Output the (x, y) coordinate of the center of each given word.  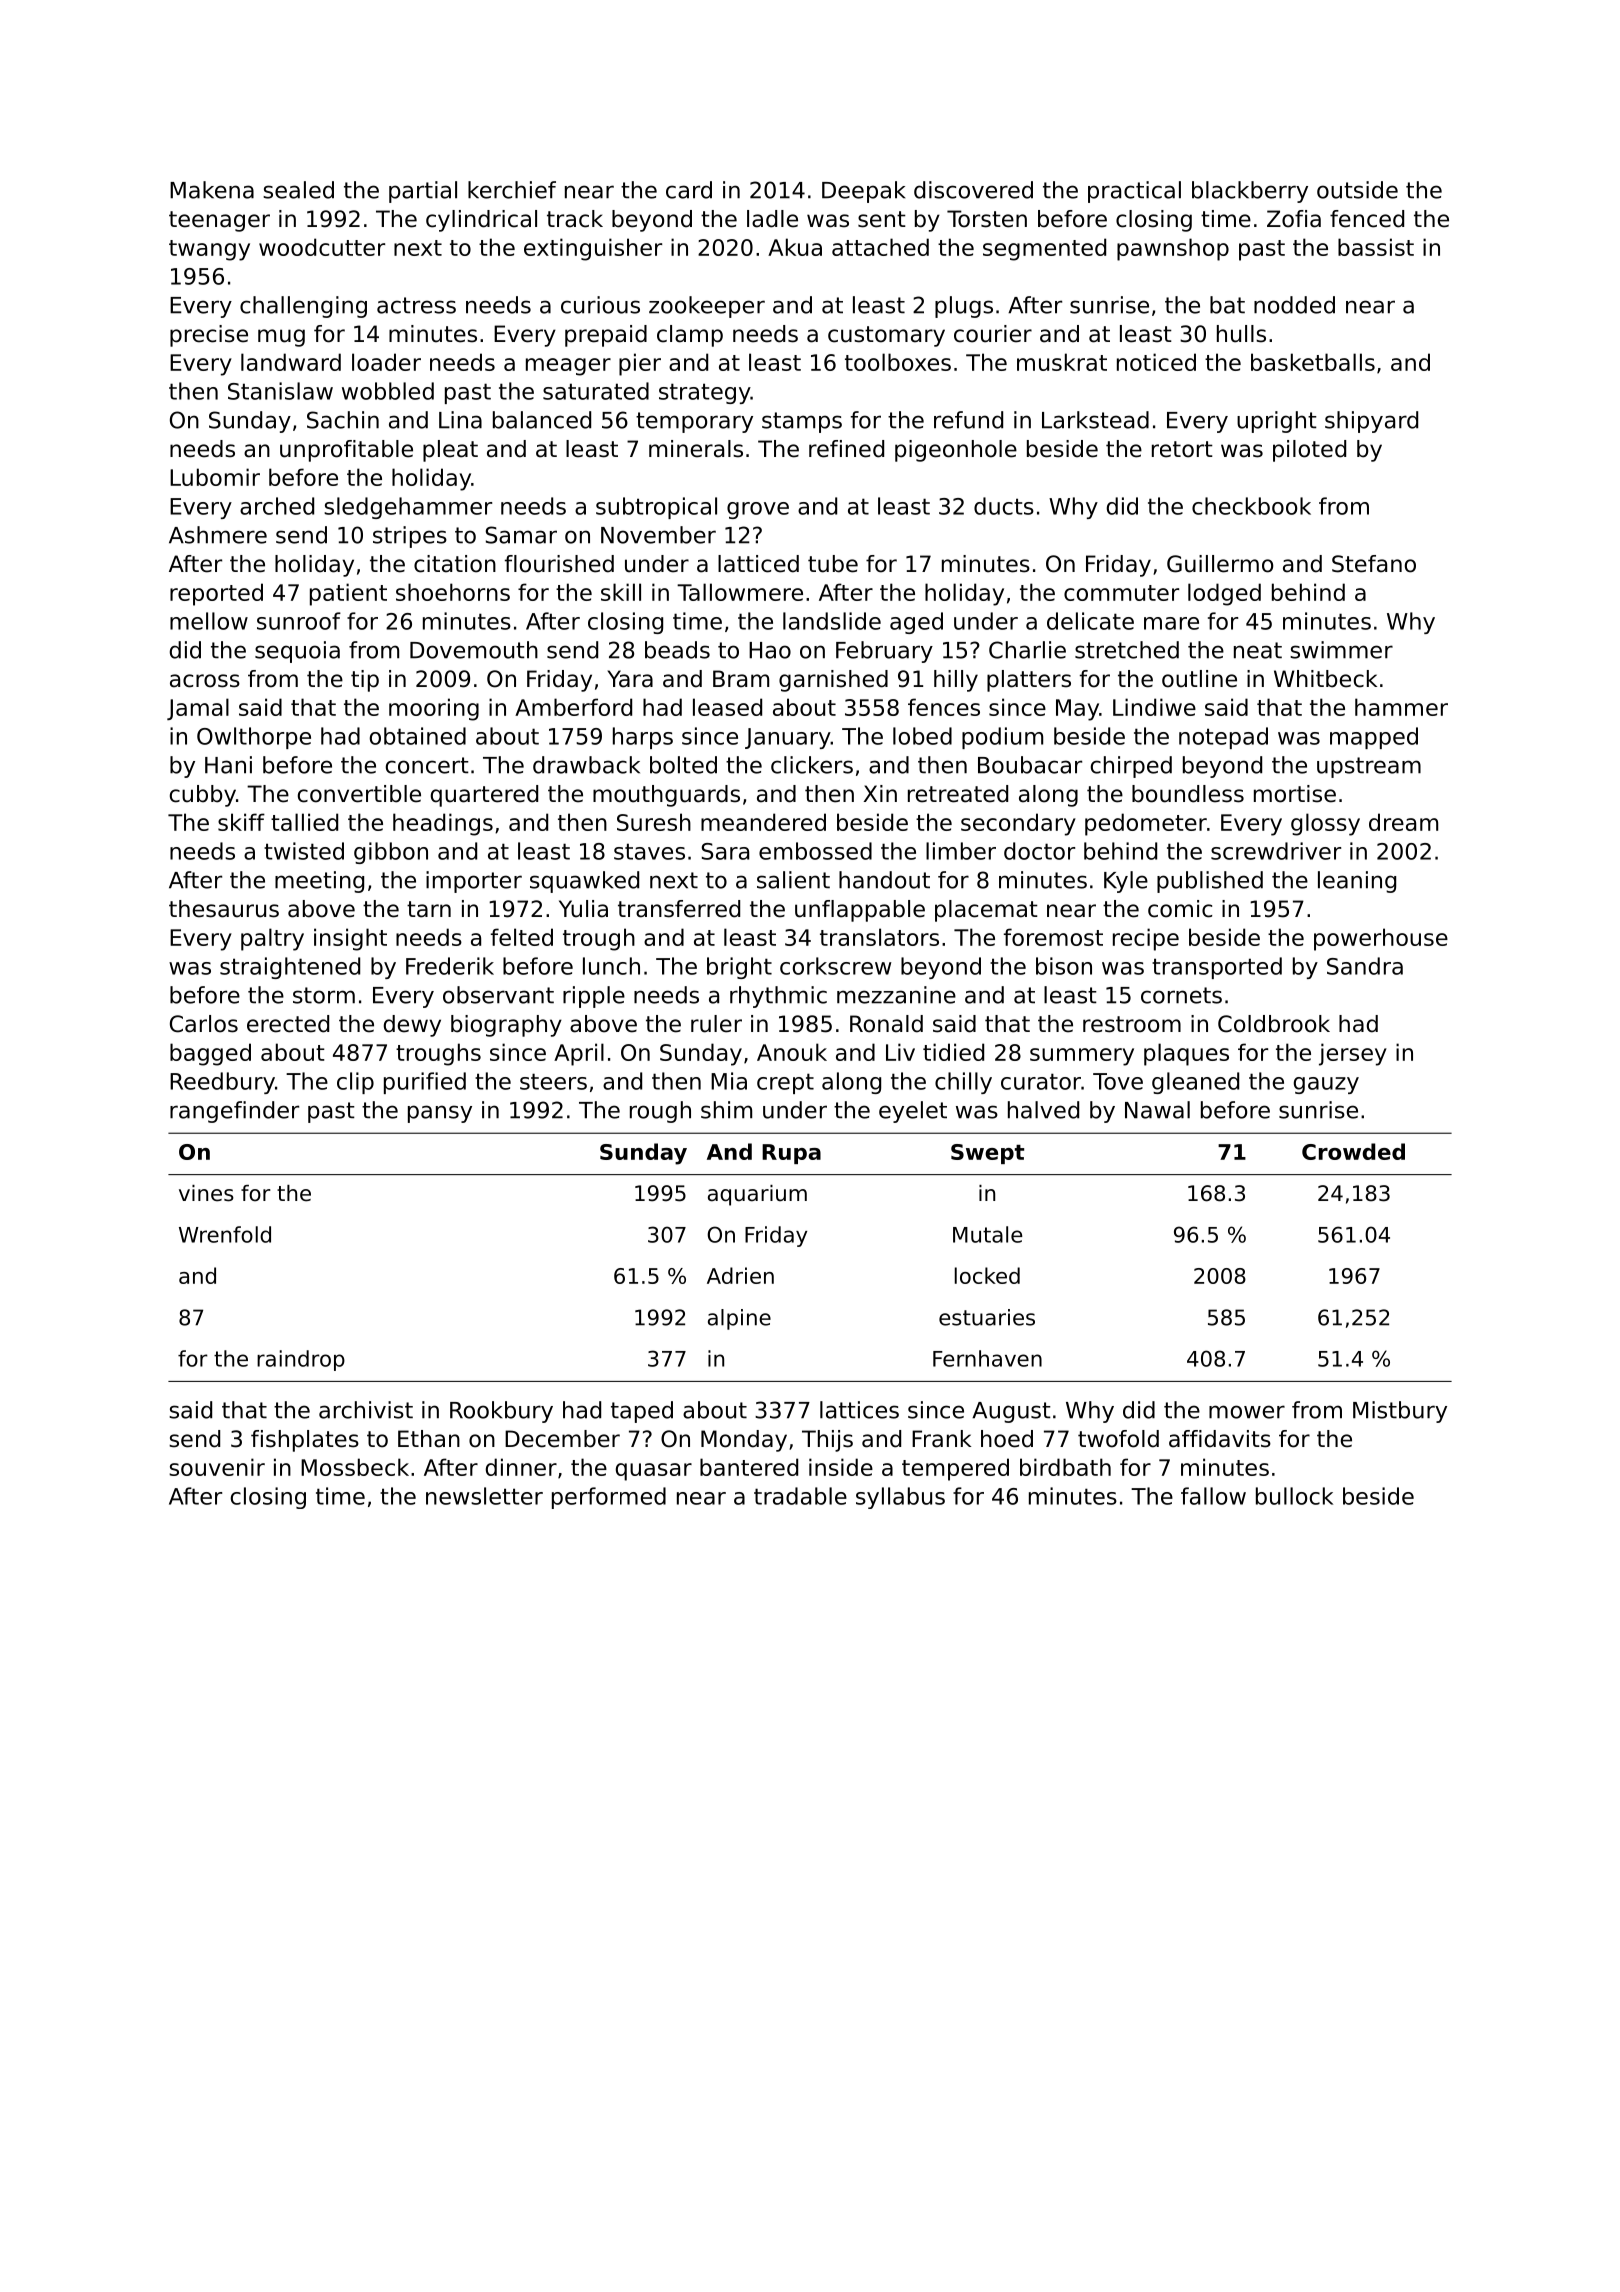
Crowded (1353, 1151)
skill (621, 592)
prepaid (606, 336)
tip (365, 681)
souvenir (217, 1467)
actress (416, 305)
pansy (440, 1114)
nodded (1294, 305)
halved (1043, 1110)
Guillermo (1220, 564)
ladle (772, 219)
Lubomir (215, 477)
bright (739, 968)
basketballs (1313, 362)
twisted (304, 851)
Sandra (1365, 966)
